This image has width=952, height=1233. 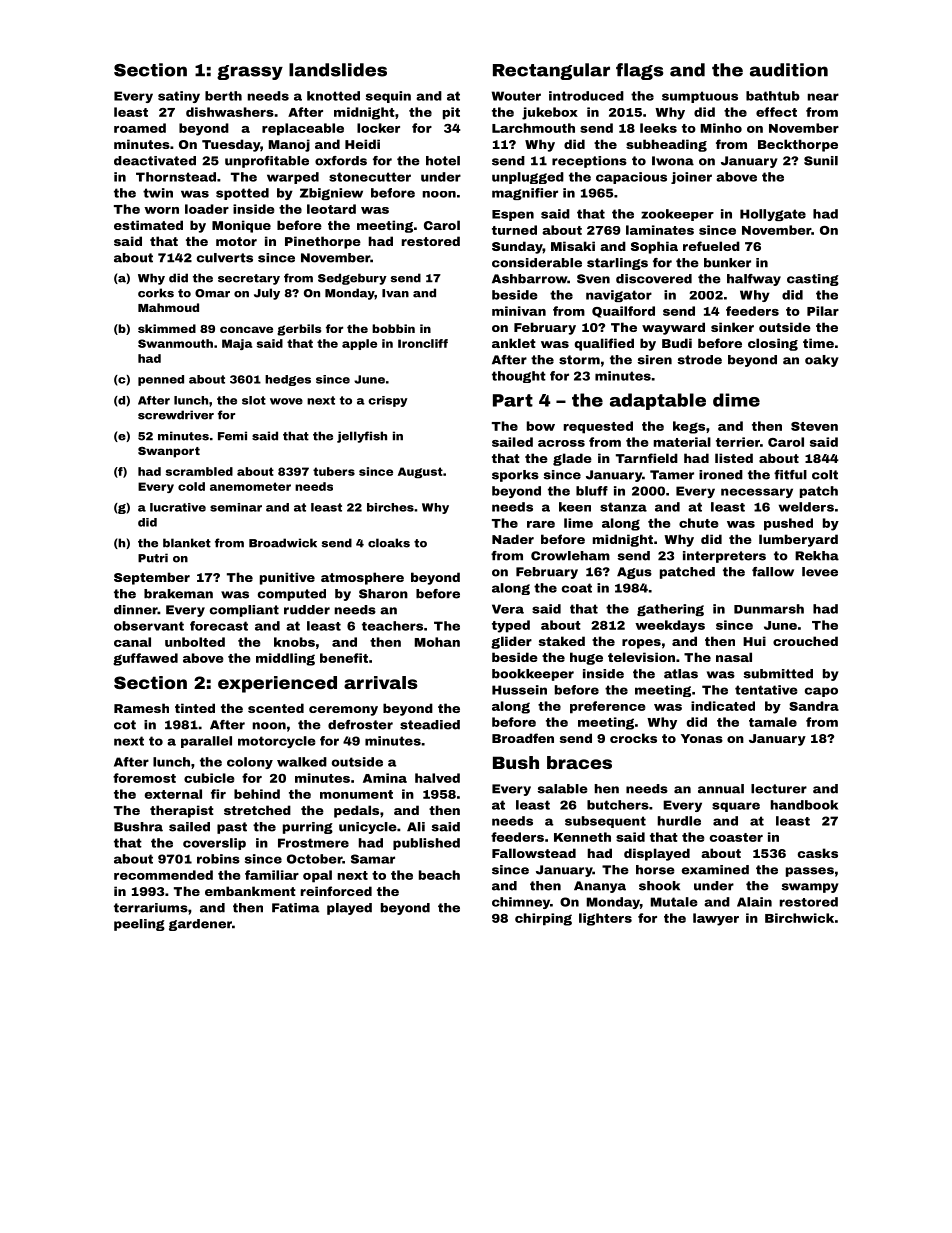 What do you see at coordinates (598, 427) in the image?
I see `requested` at bounding box center [598, 427].
